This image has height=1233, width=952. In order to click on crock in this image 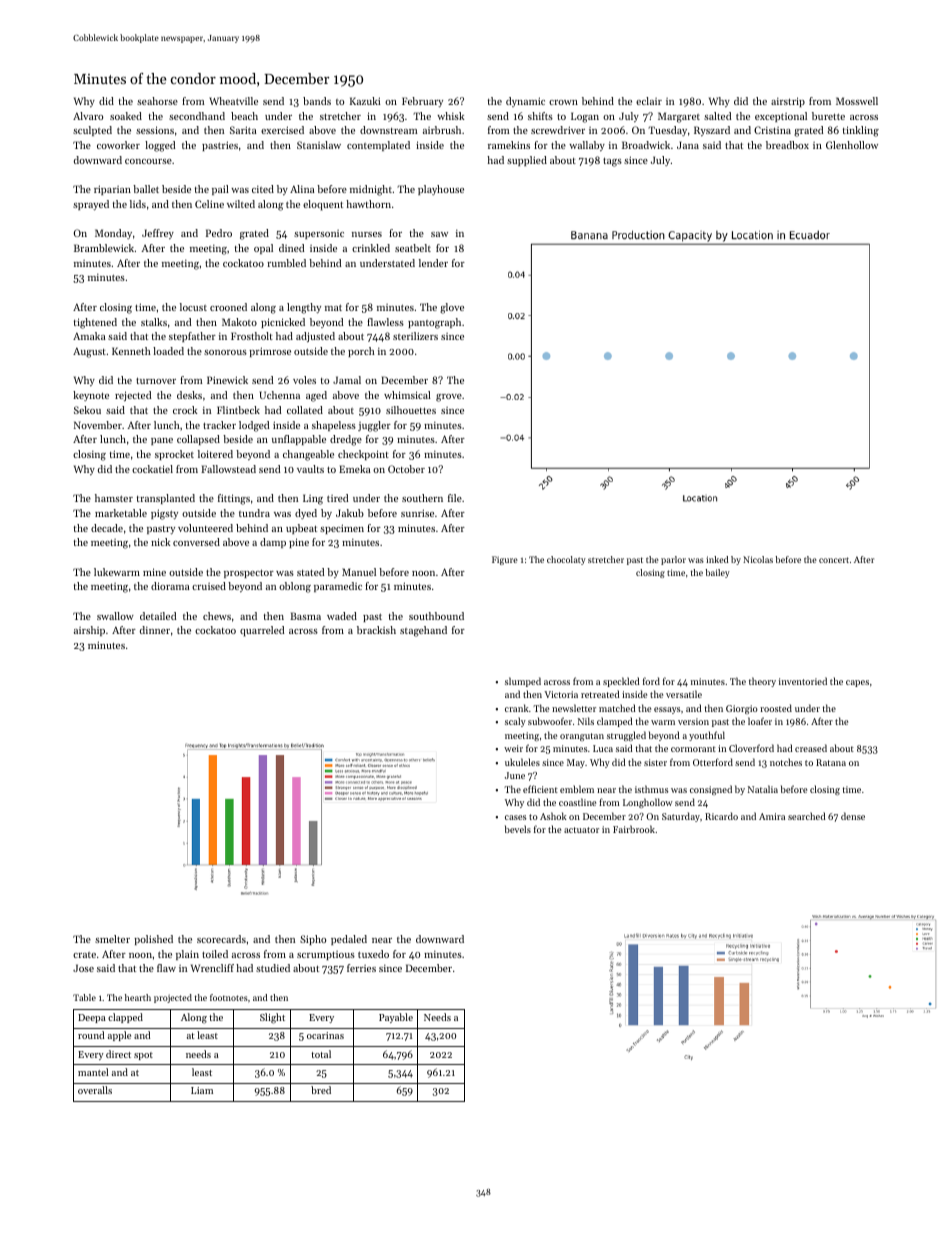, I will do `click(185, 410)`.
